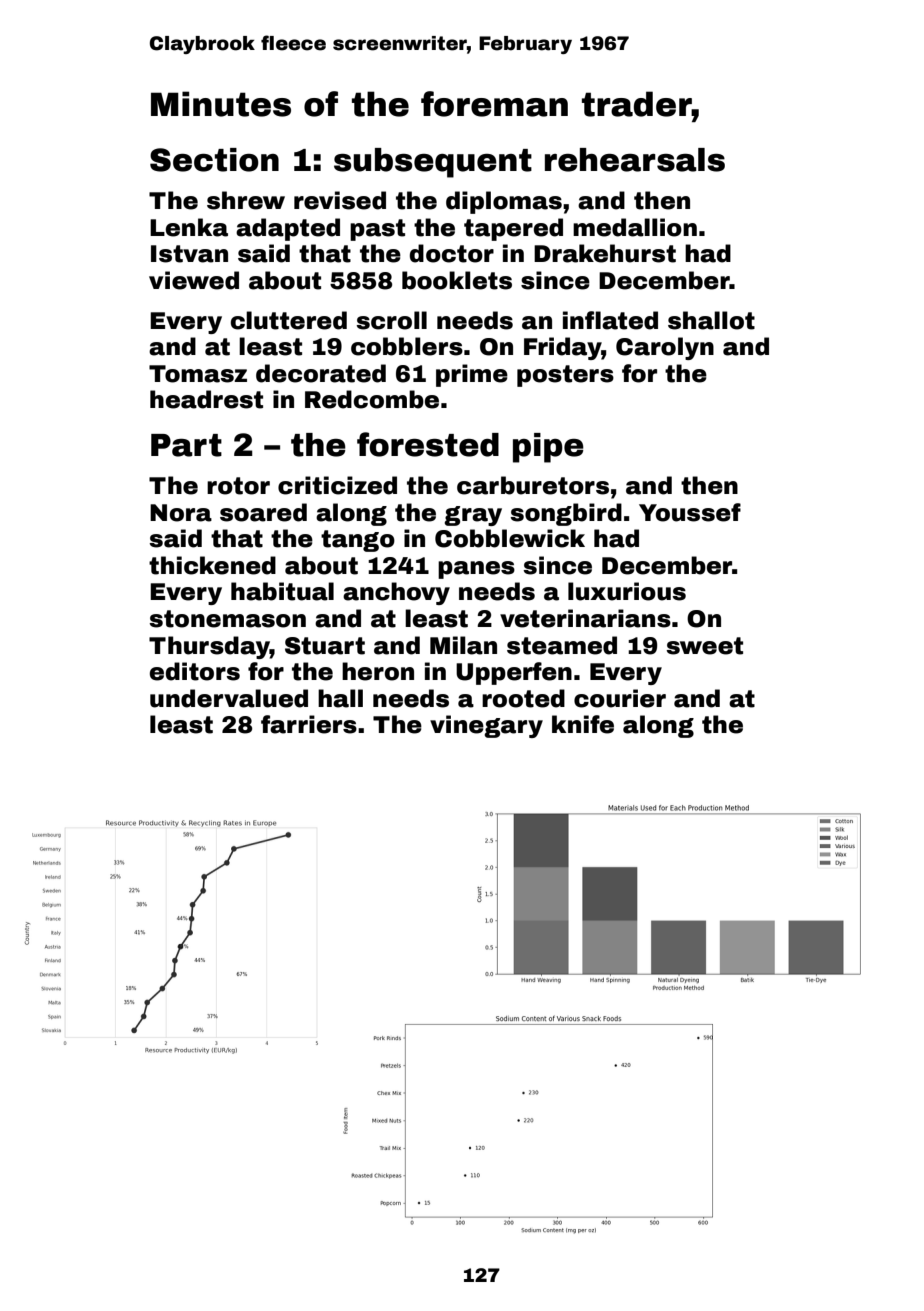  I want to click on Carolyn, so click(665, 348).
